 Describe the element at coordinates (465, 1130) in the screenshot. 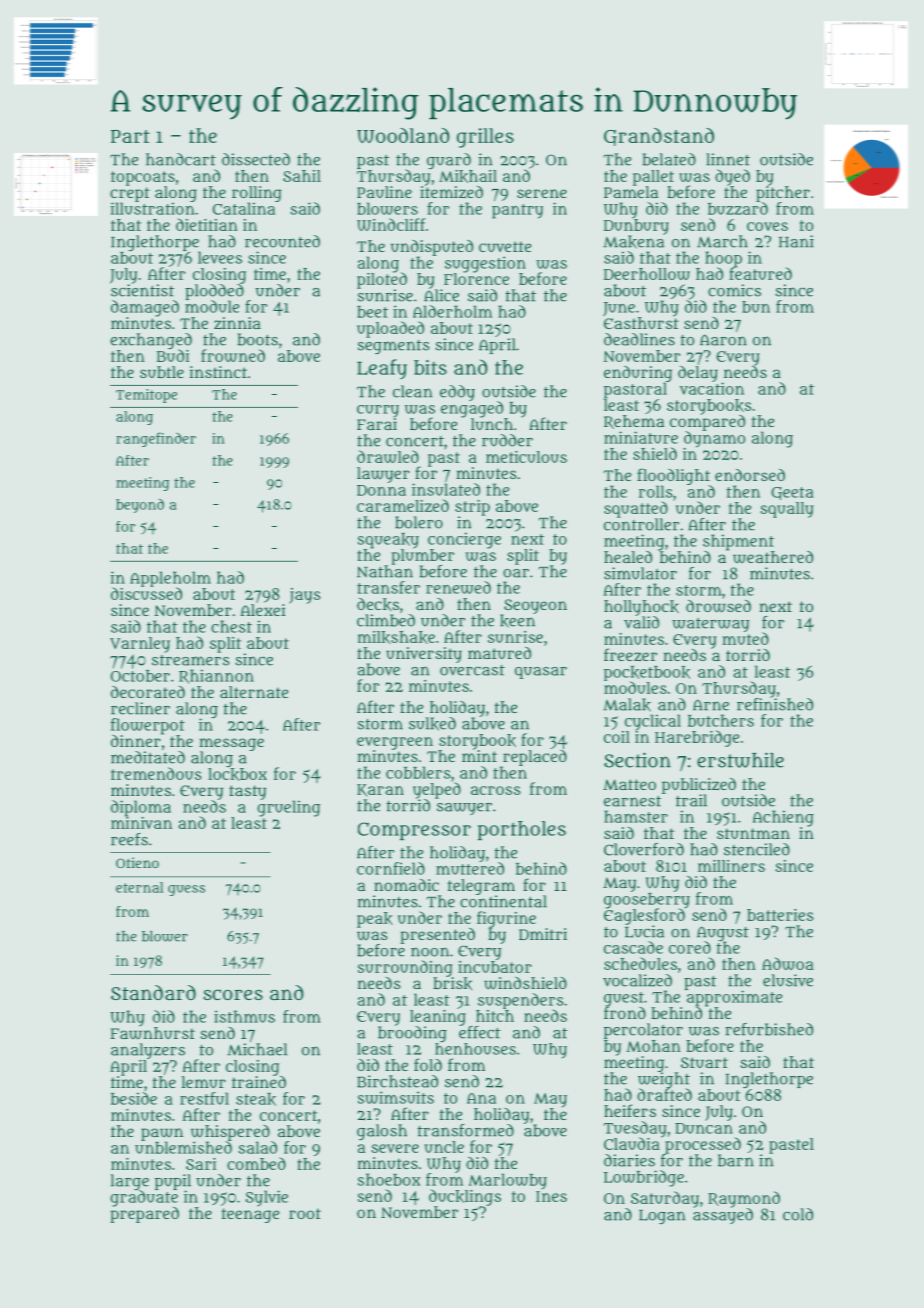

I see `transformed` at that location.
